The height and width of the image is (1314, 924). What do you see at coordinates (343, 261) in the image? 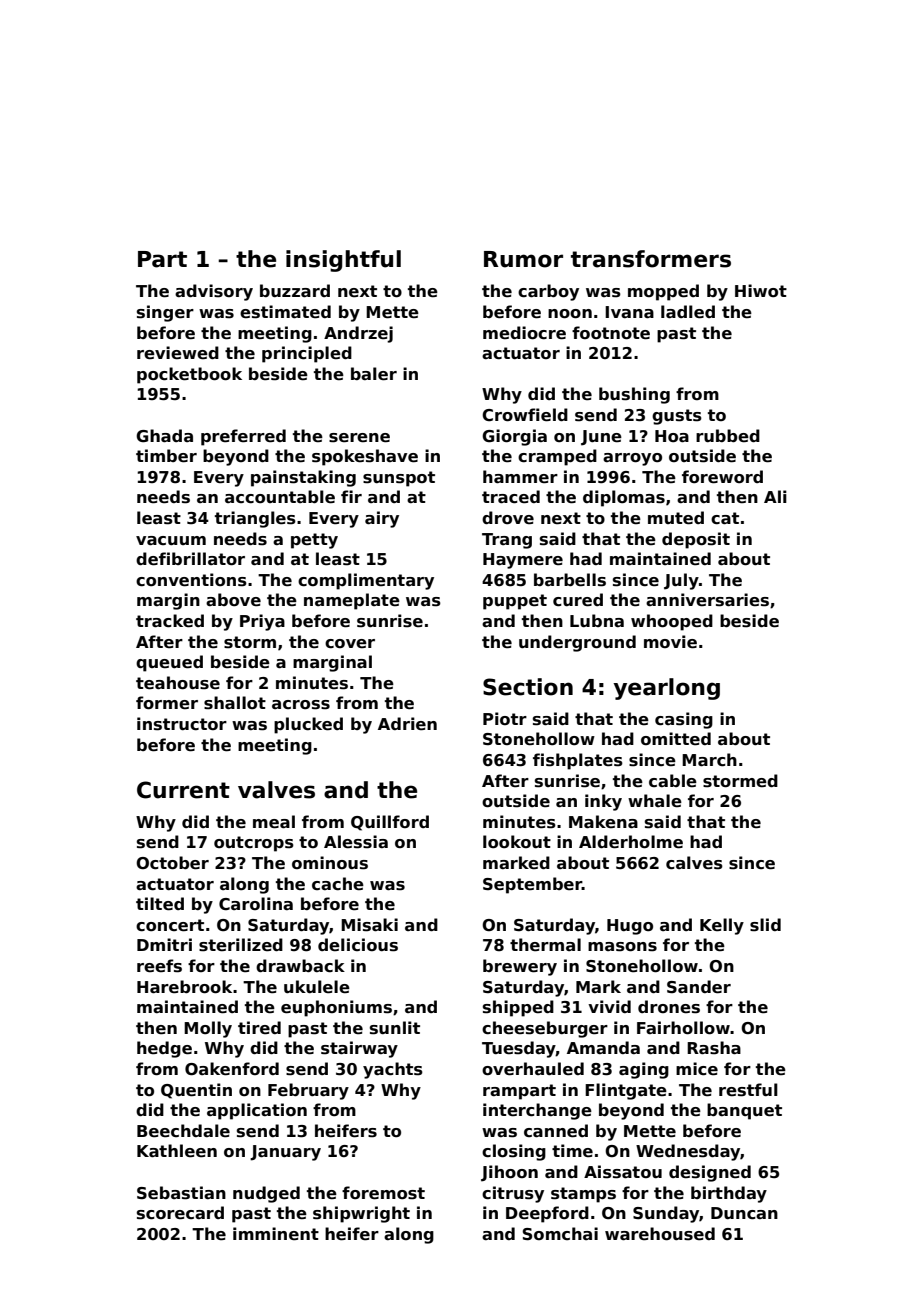
I see `insightful` at bounding box center [343, 261].
